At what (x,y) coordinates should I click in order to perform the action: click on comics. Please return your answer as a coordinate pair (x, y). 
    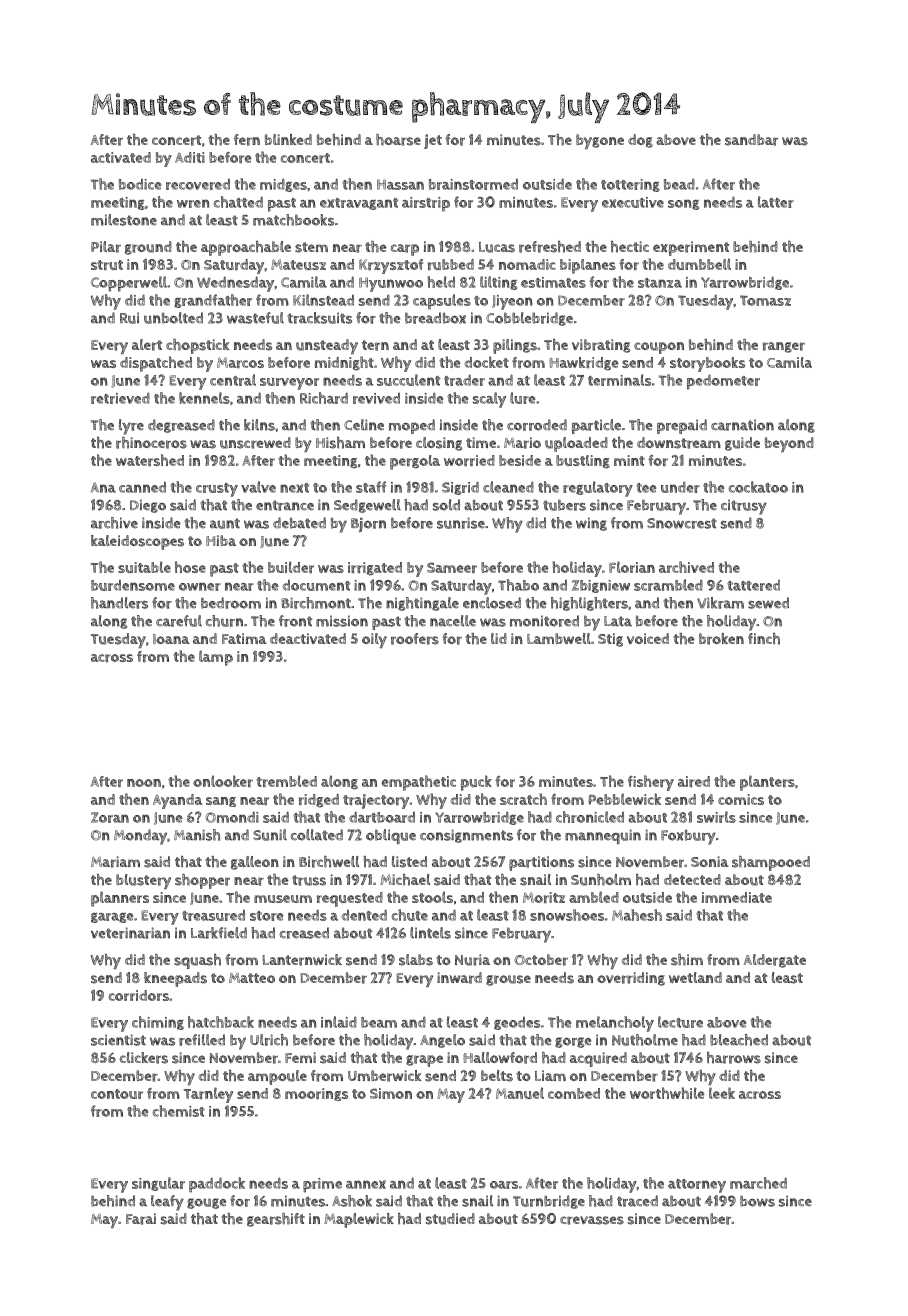
    Looking at the image, I should click on (741, 799).
